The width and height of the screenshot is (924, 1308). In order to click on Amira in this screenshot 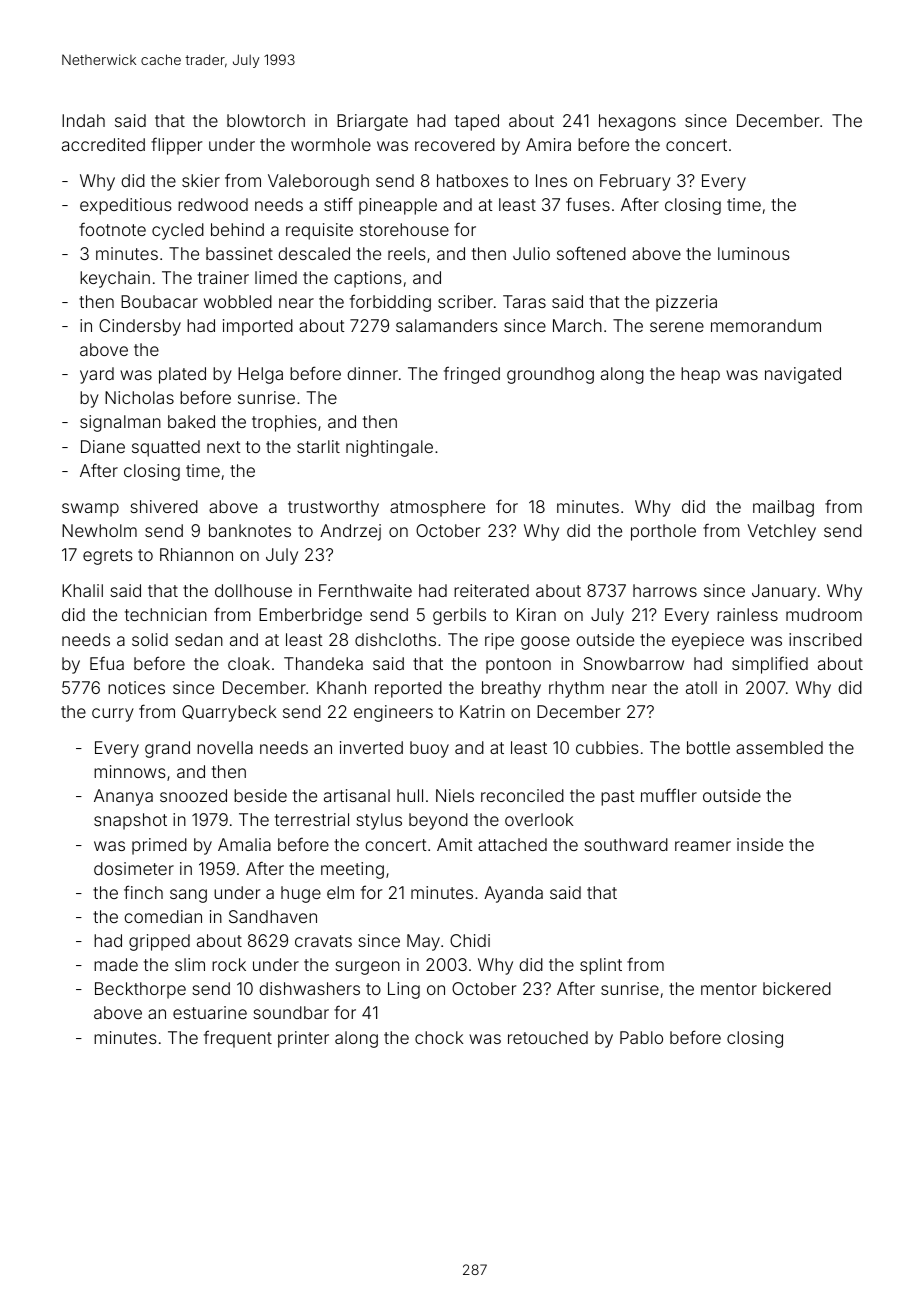, I will do `click(548, 144)`.
